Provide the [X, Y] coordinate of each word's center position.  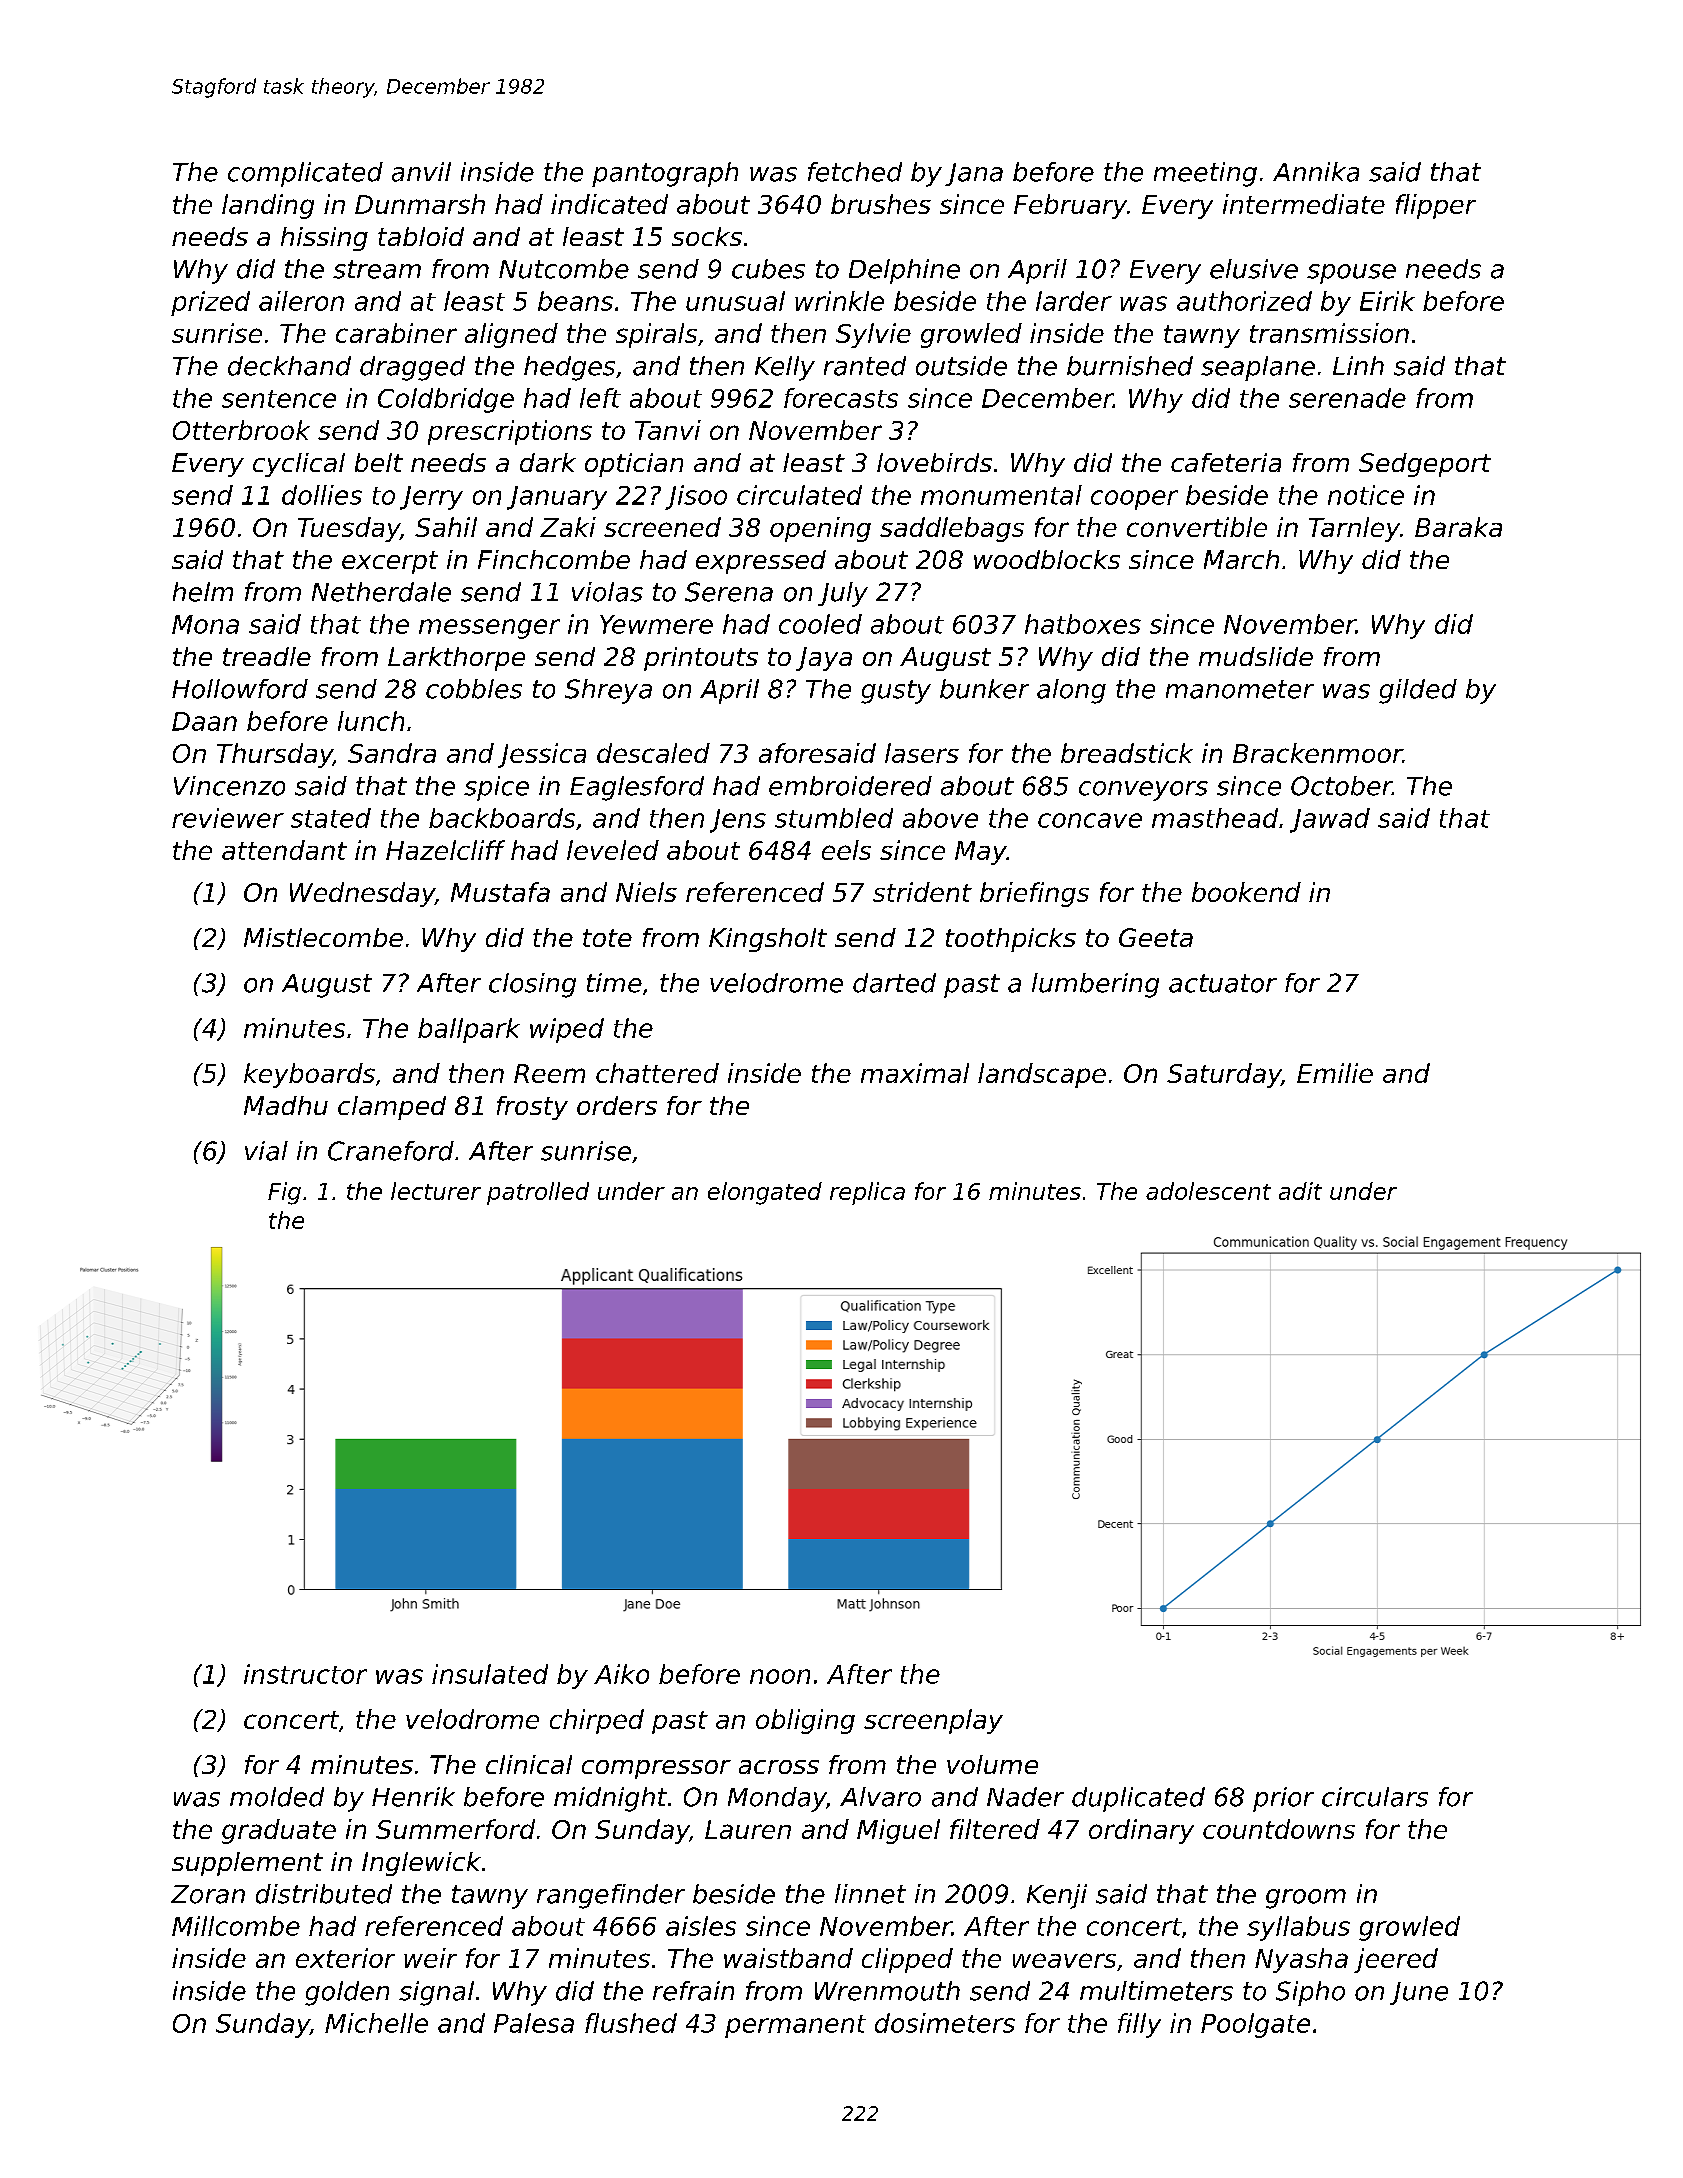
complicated [305, 174]
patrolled [538, 1193]
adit [1300, 1191]
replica [867, 1193]
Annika [1316, 172]
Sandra [392, 753]
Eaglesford [637, 788]
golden [347, 1993]
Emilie [1335, 1073]
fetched [855, 172]
